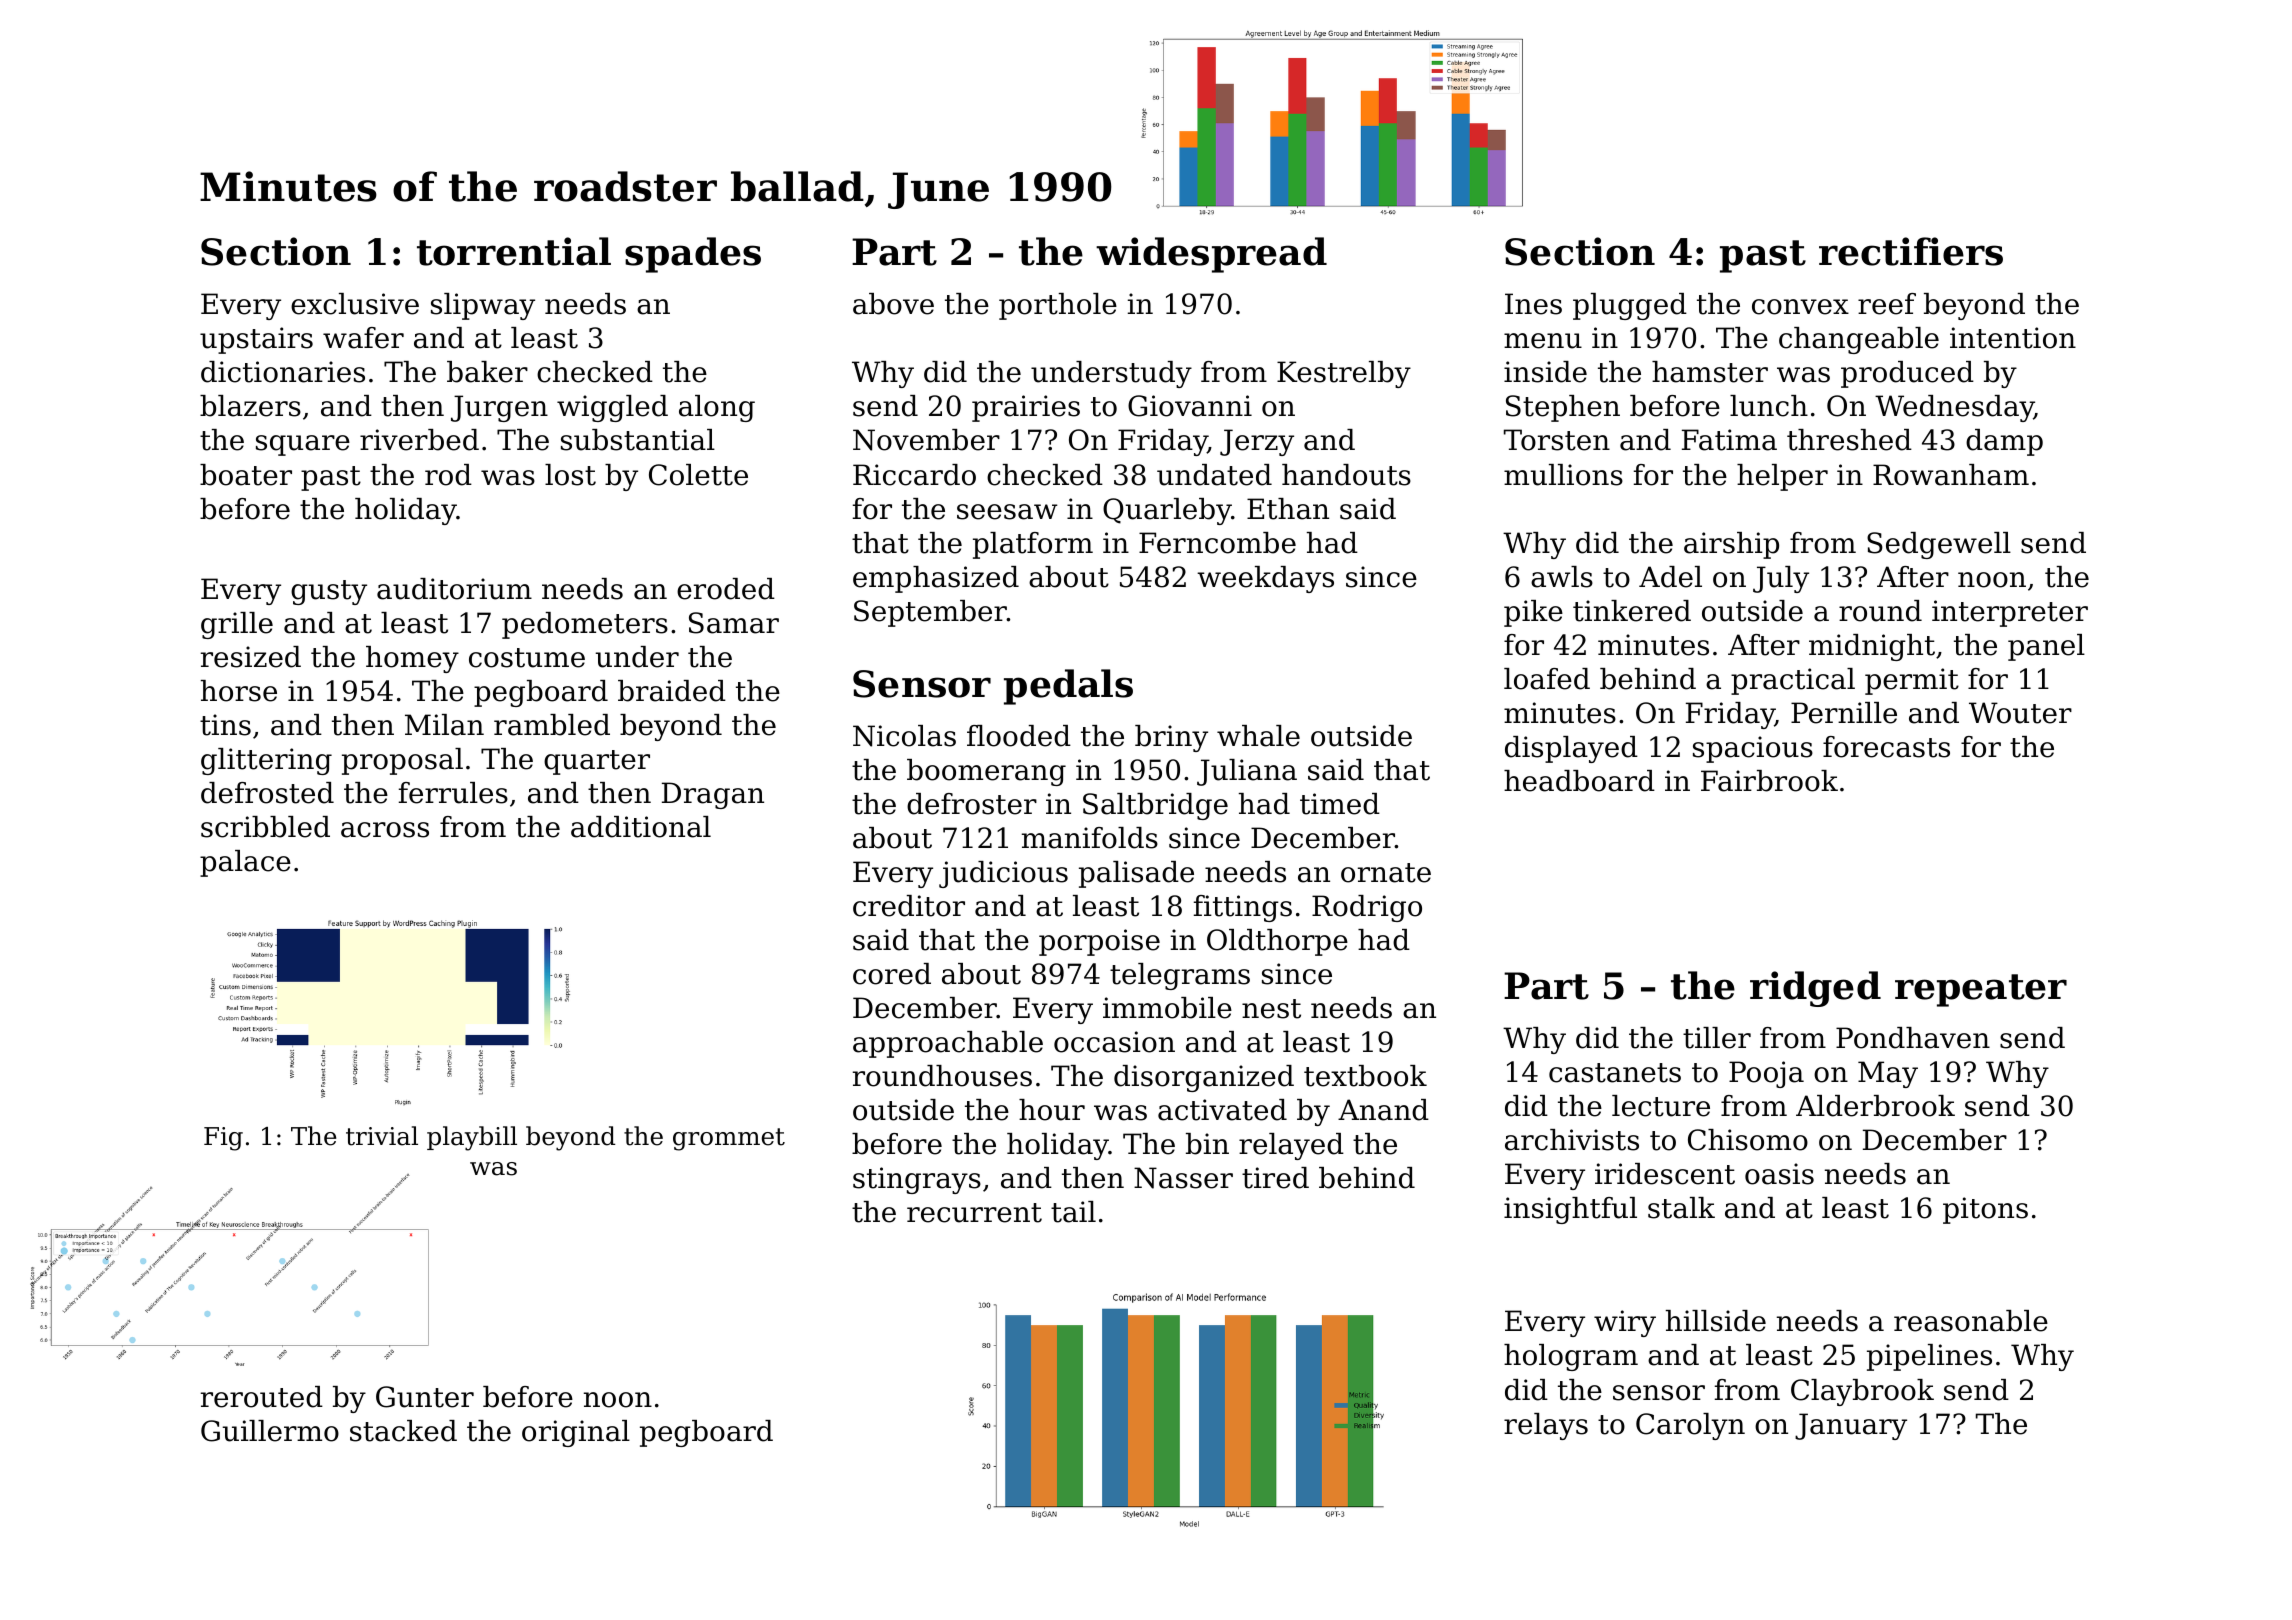 The image size is (2292, 1620). Describe the element at coordinates (403, 1431) in the image. I see `stacked` at that location.
